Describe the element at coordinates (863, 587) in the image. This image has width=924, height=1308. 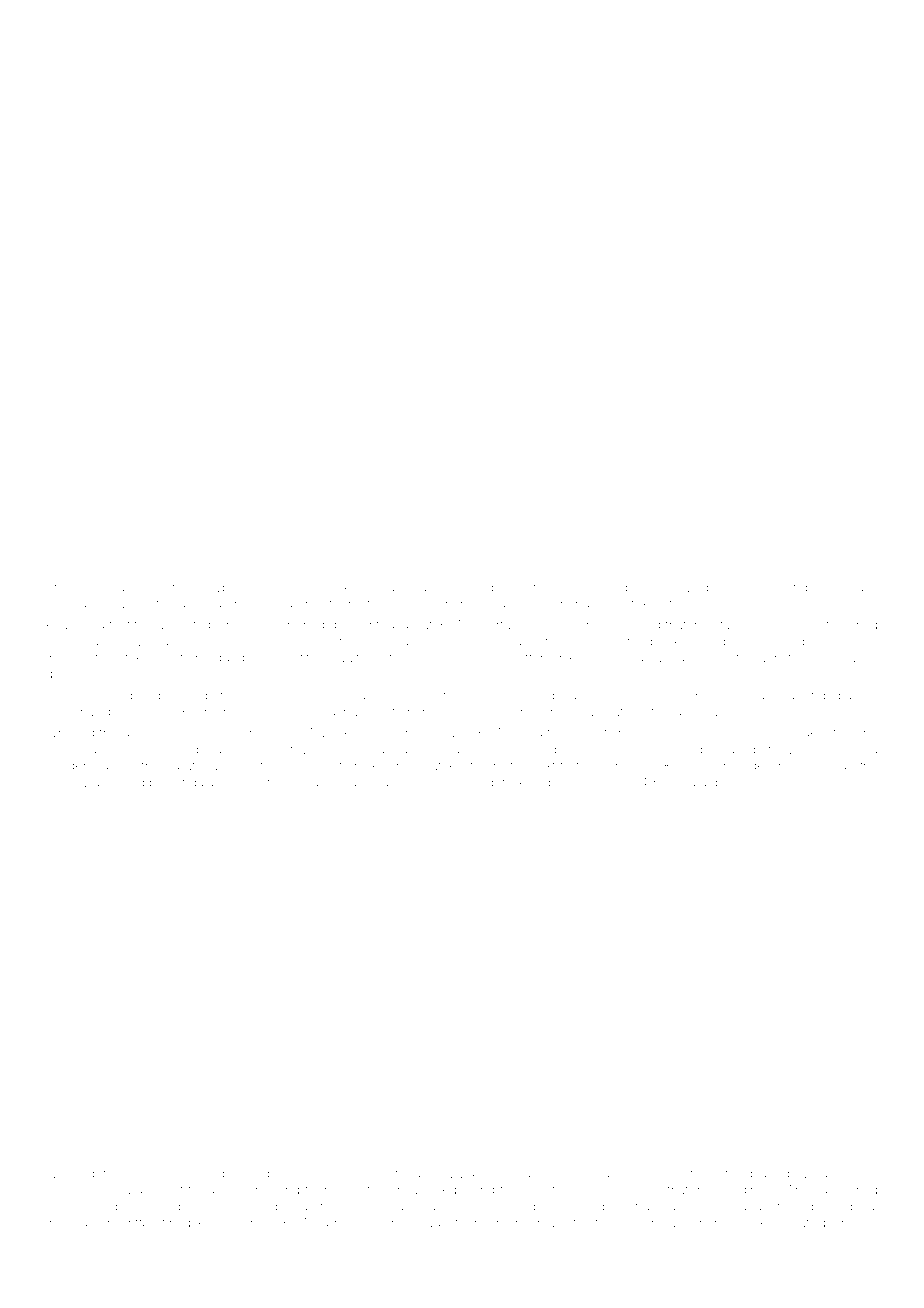
I see `Klaus` at that location.
